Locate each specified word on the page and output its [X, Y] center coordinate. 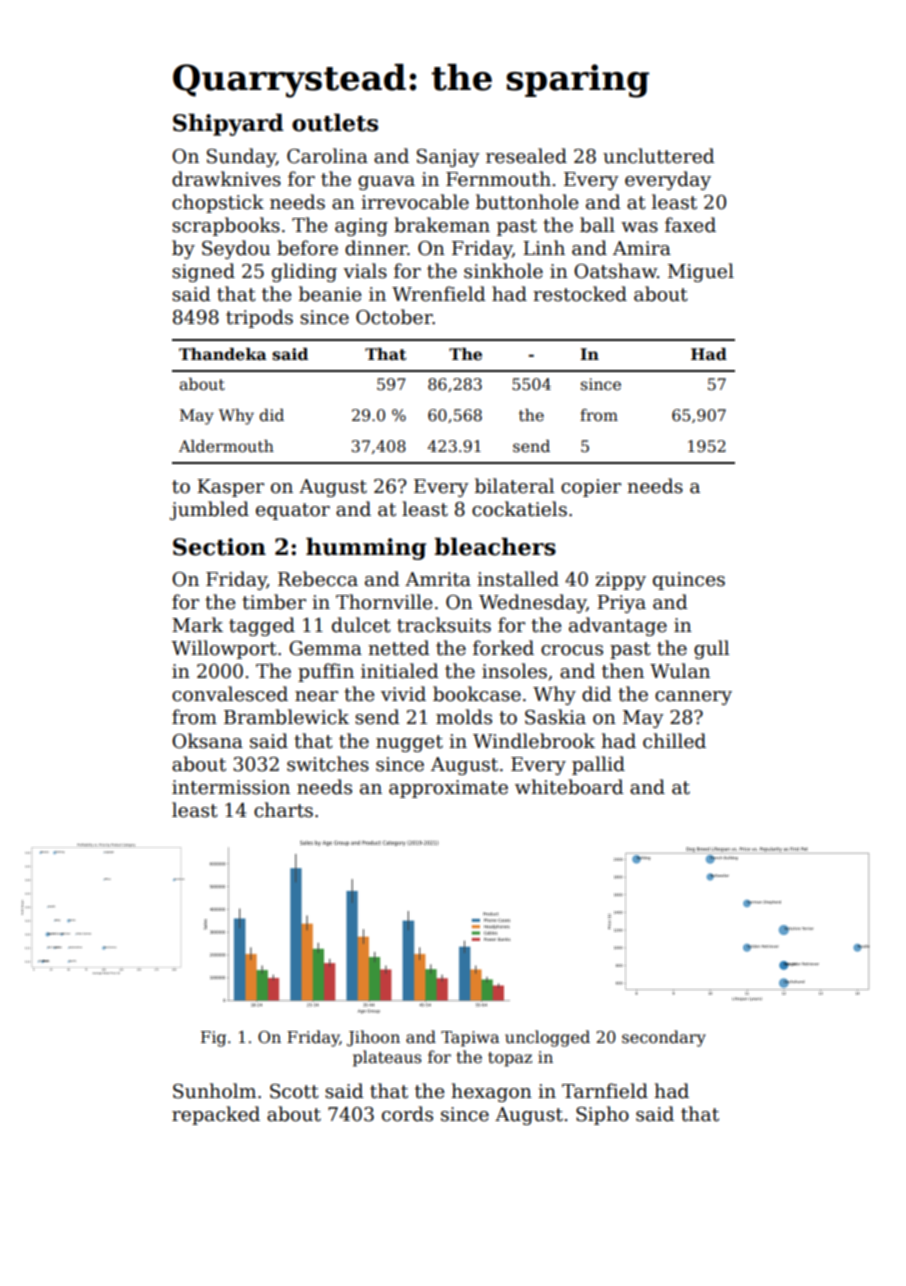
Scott [294, 1091]
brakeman [442, 225]
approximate [448, 789]
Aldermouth [226, 446]
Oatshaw [615, 271]
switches [328, 764]
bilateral [514, 486]
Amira [642, 248]
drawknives [226, 179]
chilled [674, 741]
